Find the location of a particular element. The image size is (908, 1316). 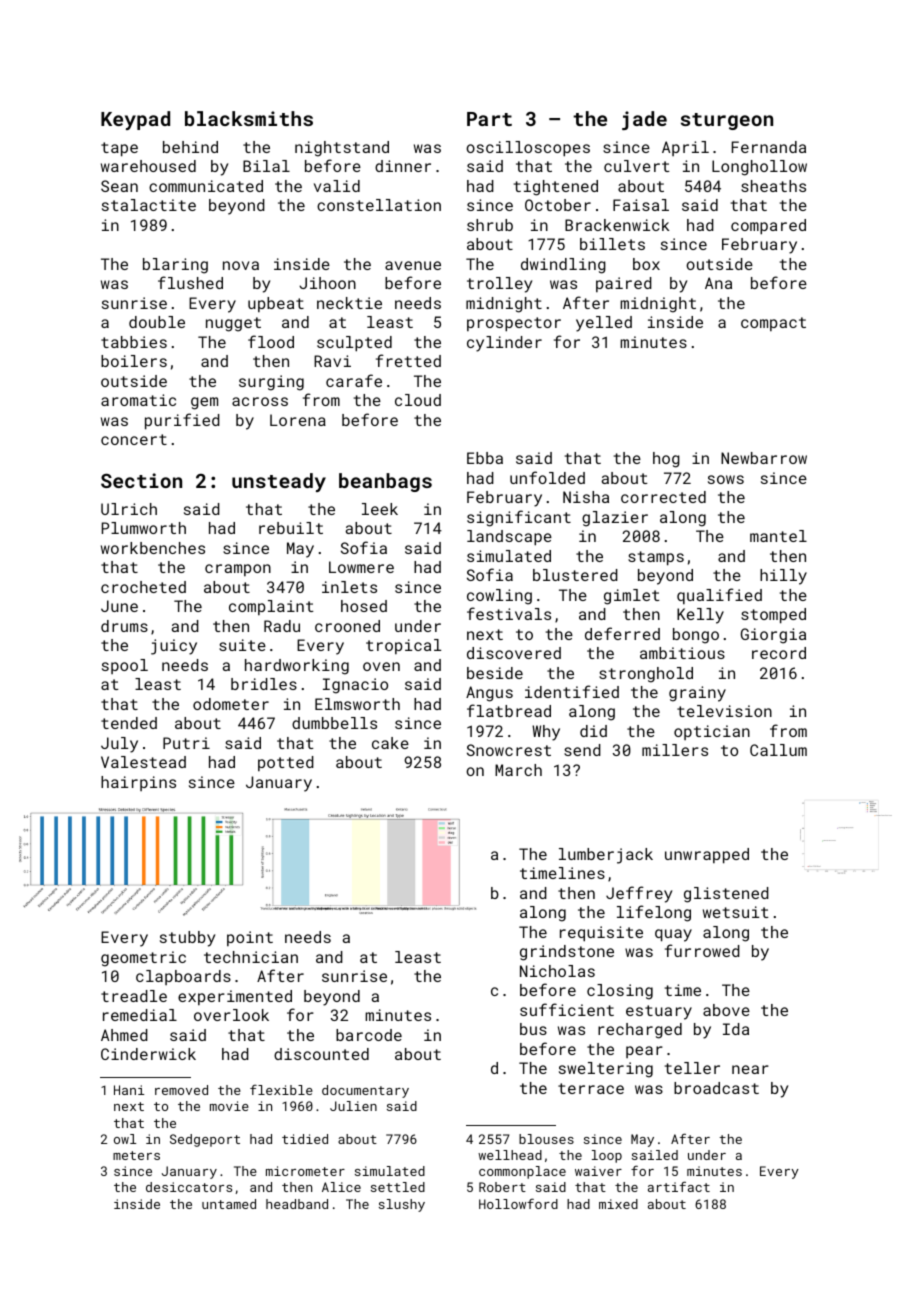

discovered is located at coordinates (514, 653).
